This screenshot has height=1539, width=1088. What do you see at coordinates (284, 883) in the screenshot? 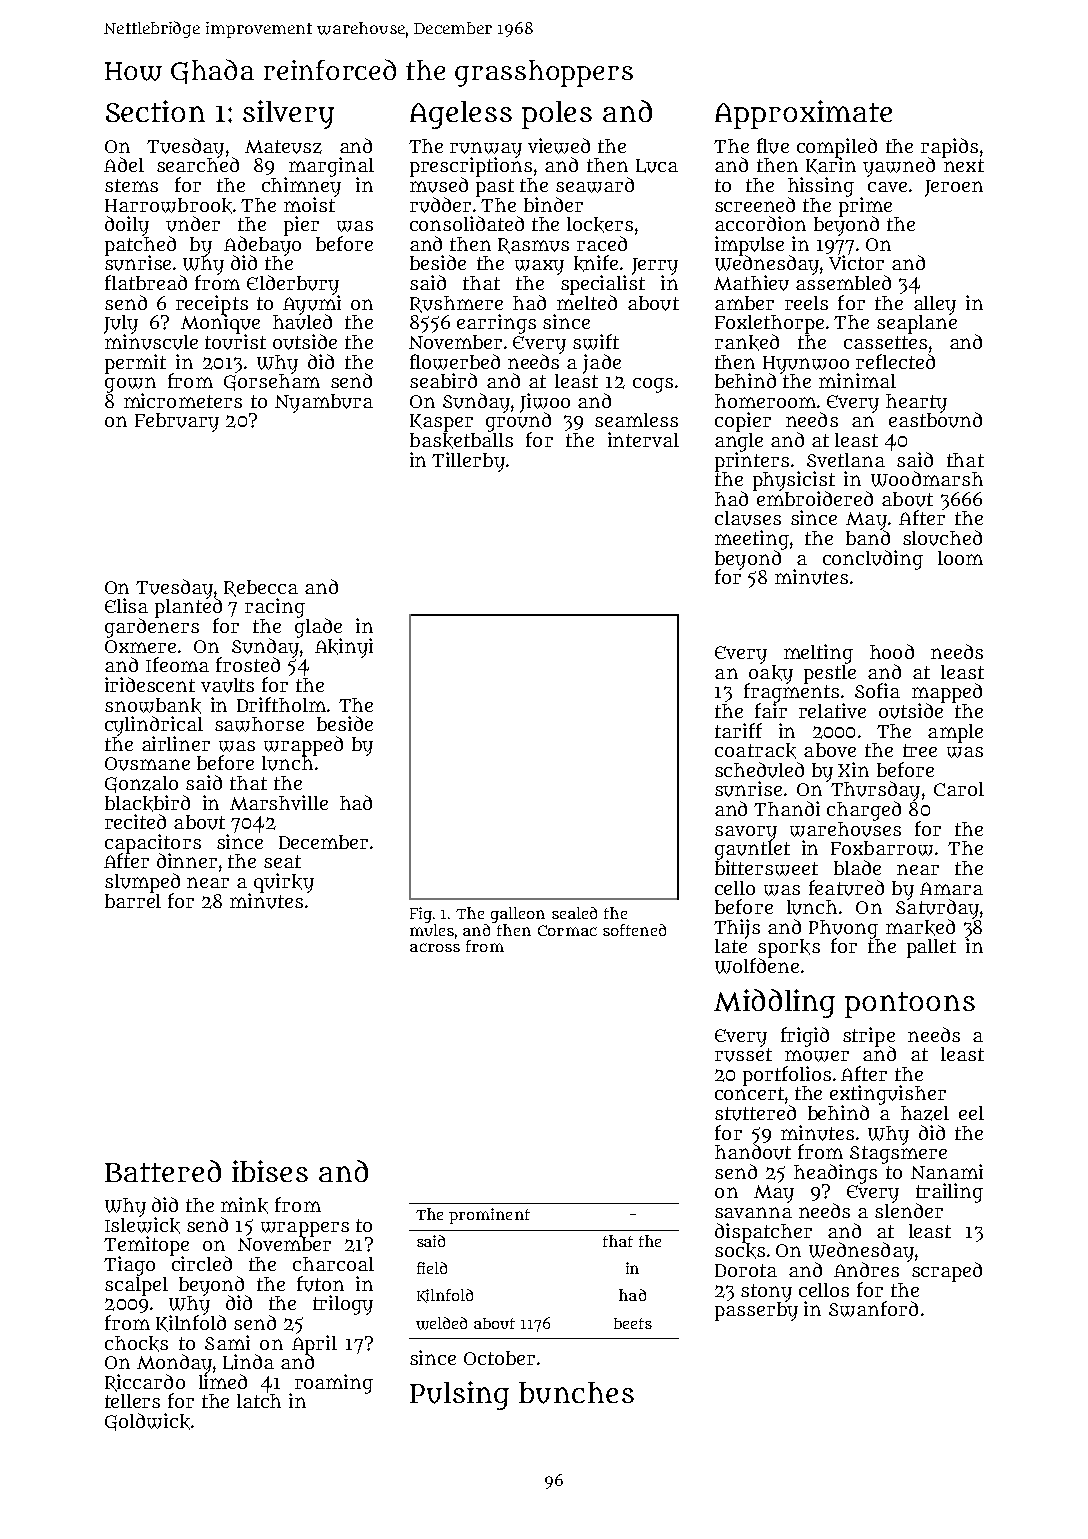
I see `quirky` at bounding box center [284, 883].
